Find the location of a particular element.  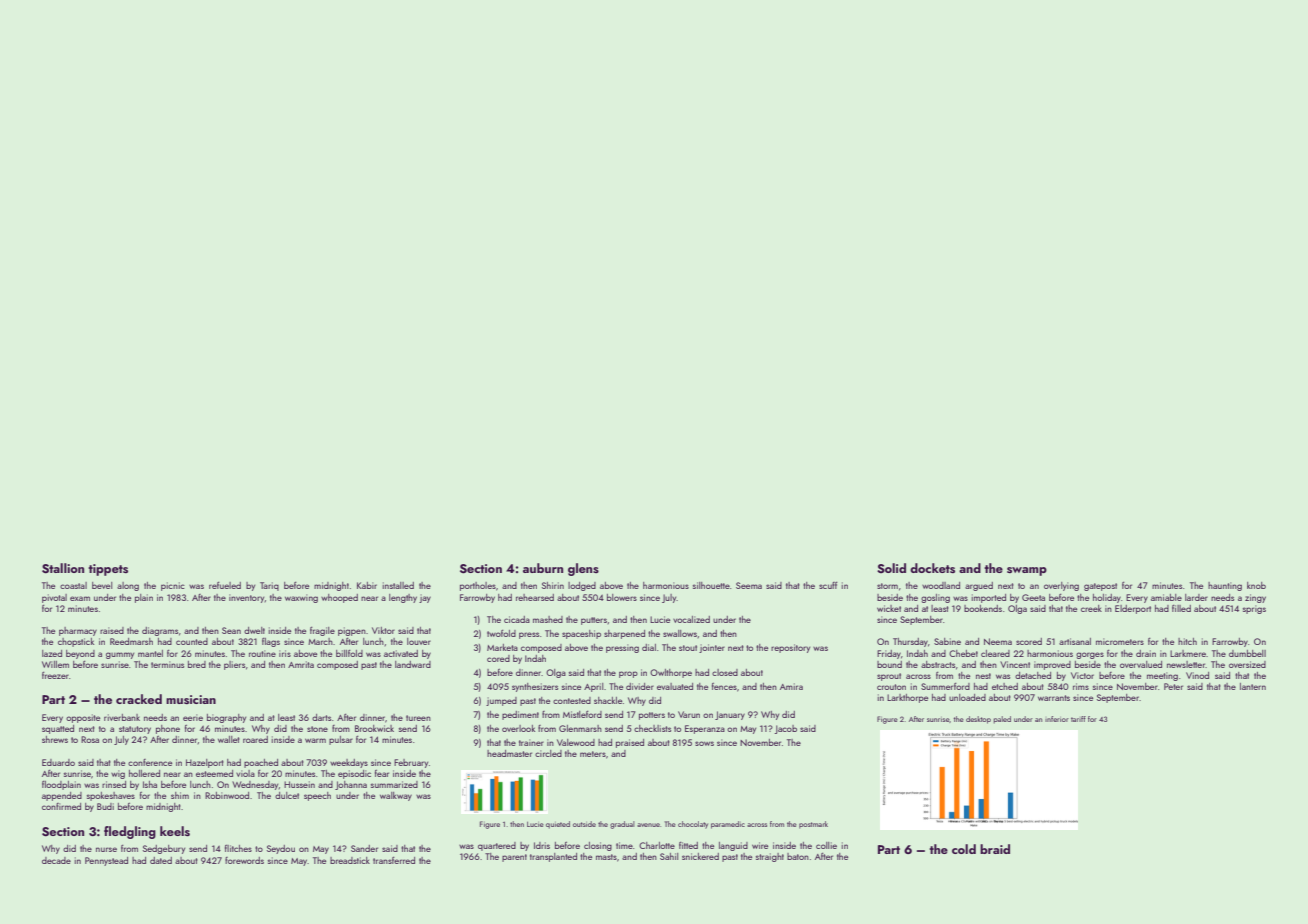

Stallion is located at coordinates (63, 568).
